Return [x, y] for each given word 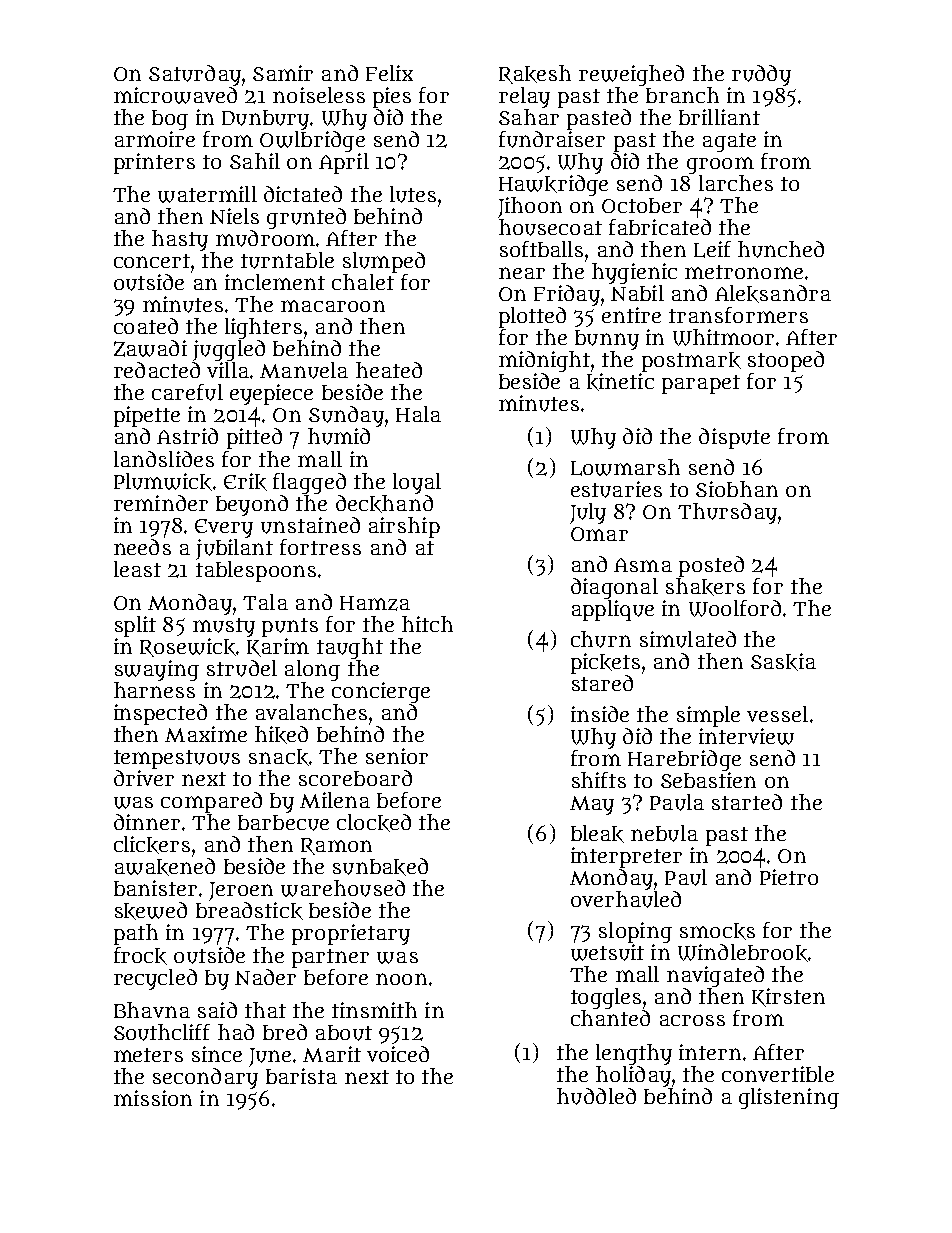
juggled [229, 350]
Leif [712, 249]
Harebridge [684, 760]
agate [729, 142]
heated [389, 370]
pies [392, 97]
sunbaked [380, 867]
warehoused [343, 888]
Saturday [195, 75]
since [217, 1054]
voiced [398, 1054]
